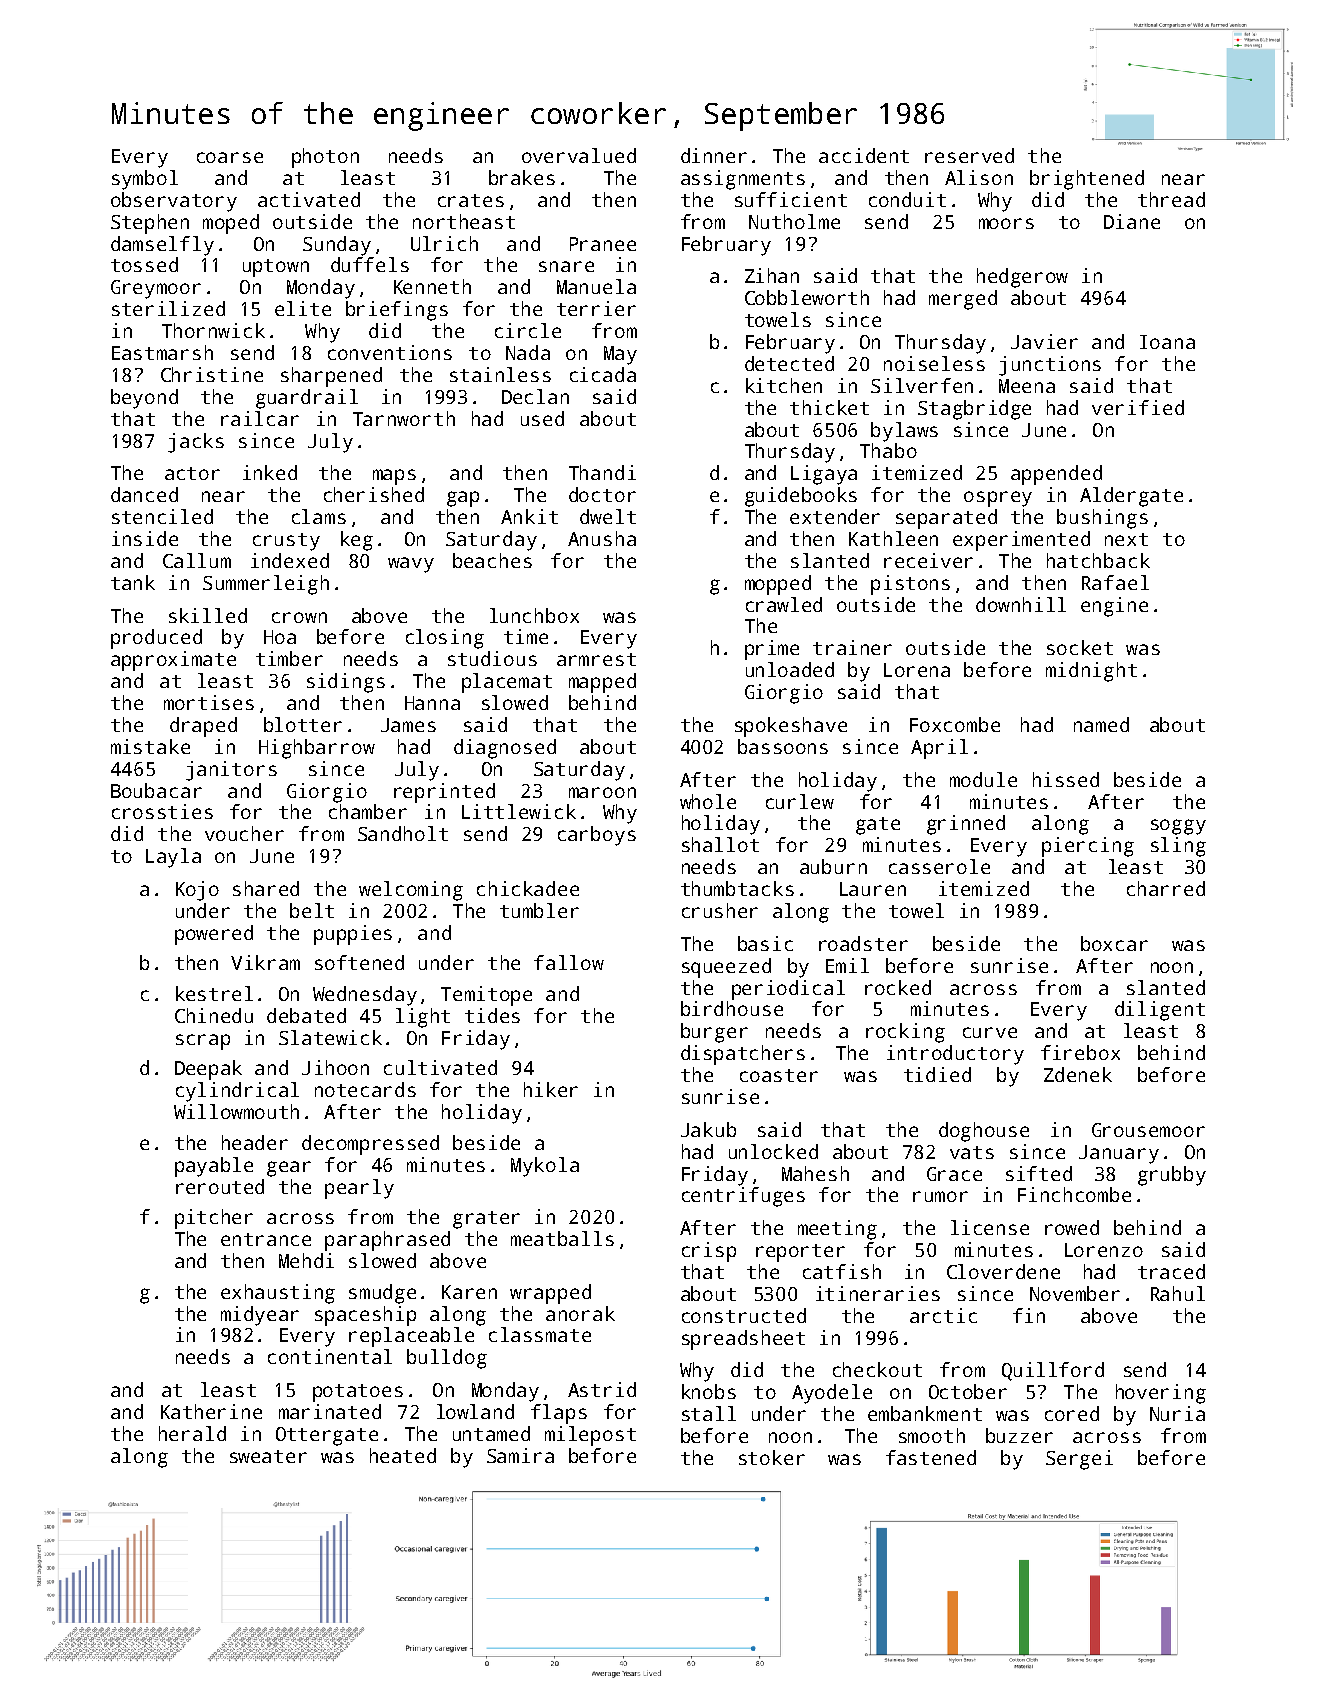 Image resolution: width=1317 pixels, height=1704 pixels. What do you see at coordinates (260, 1316) in the screenshot?
I see `midyear` at bounding box center [260, 1316].
